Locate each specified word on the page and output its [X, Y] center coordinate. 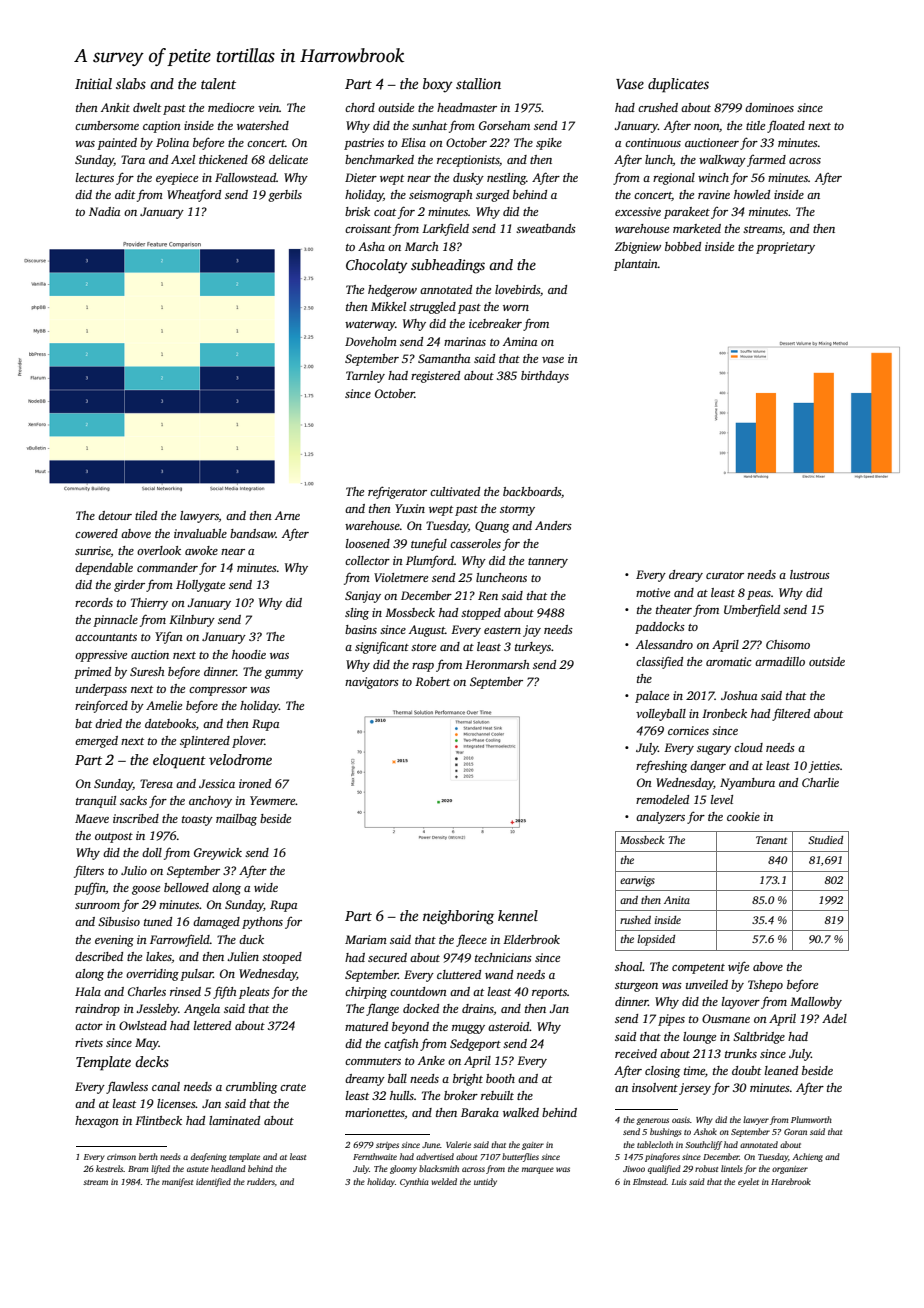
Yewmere [273, 800]
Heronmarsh [497, 664]
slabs [131, 83]
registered [435, 377]
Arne [287, 515]
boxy [438, 85]
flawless [127, 1087]
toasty [197, 821]
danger [708, 767]
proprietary [785, 248]
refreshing [661, 766]
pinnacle [115, 621]
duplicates [678, 85]
